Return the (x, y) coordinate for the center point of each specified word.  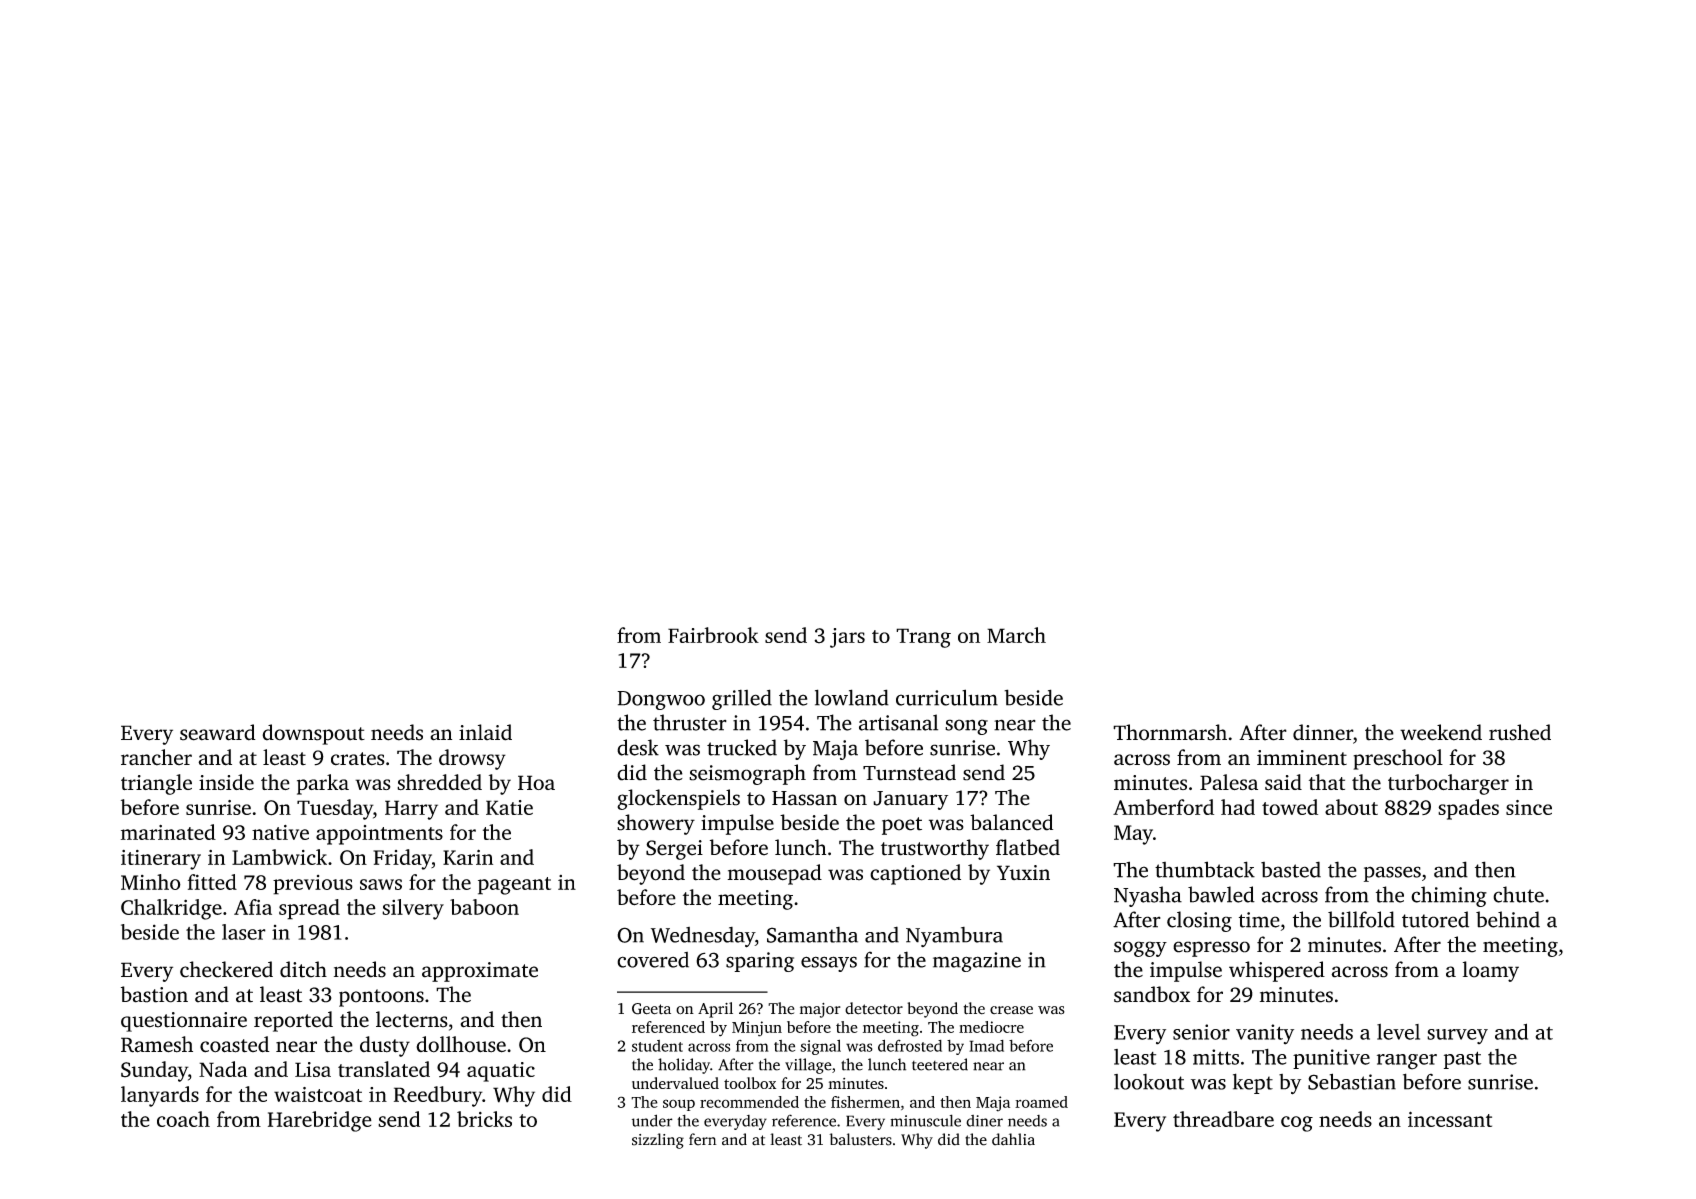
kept (1253, 1083)
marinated (168, 832)
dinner (1323, 732)
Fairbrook (713, 635)
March (1016, 635)
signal (820, 1047)
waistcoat (318, 1094)
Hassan (804, 798)
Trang (923, 638)
